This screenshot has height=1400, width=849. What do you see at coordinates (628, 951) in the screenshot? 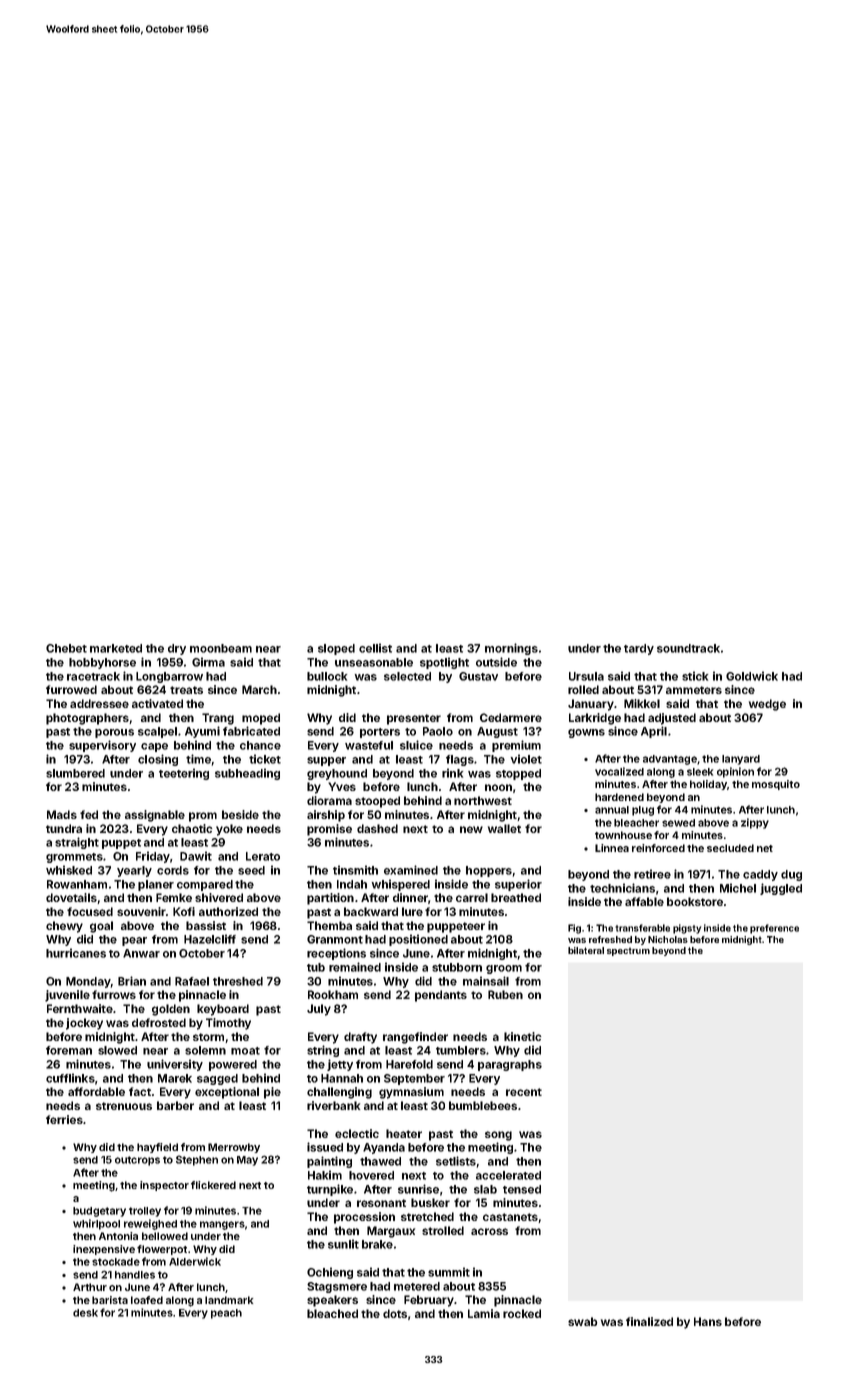
I see `spectrum` at bounding box center [628, 951].
